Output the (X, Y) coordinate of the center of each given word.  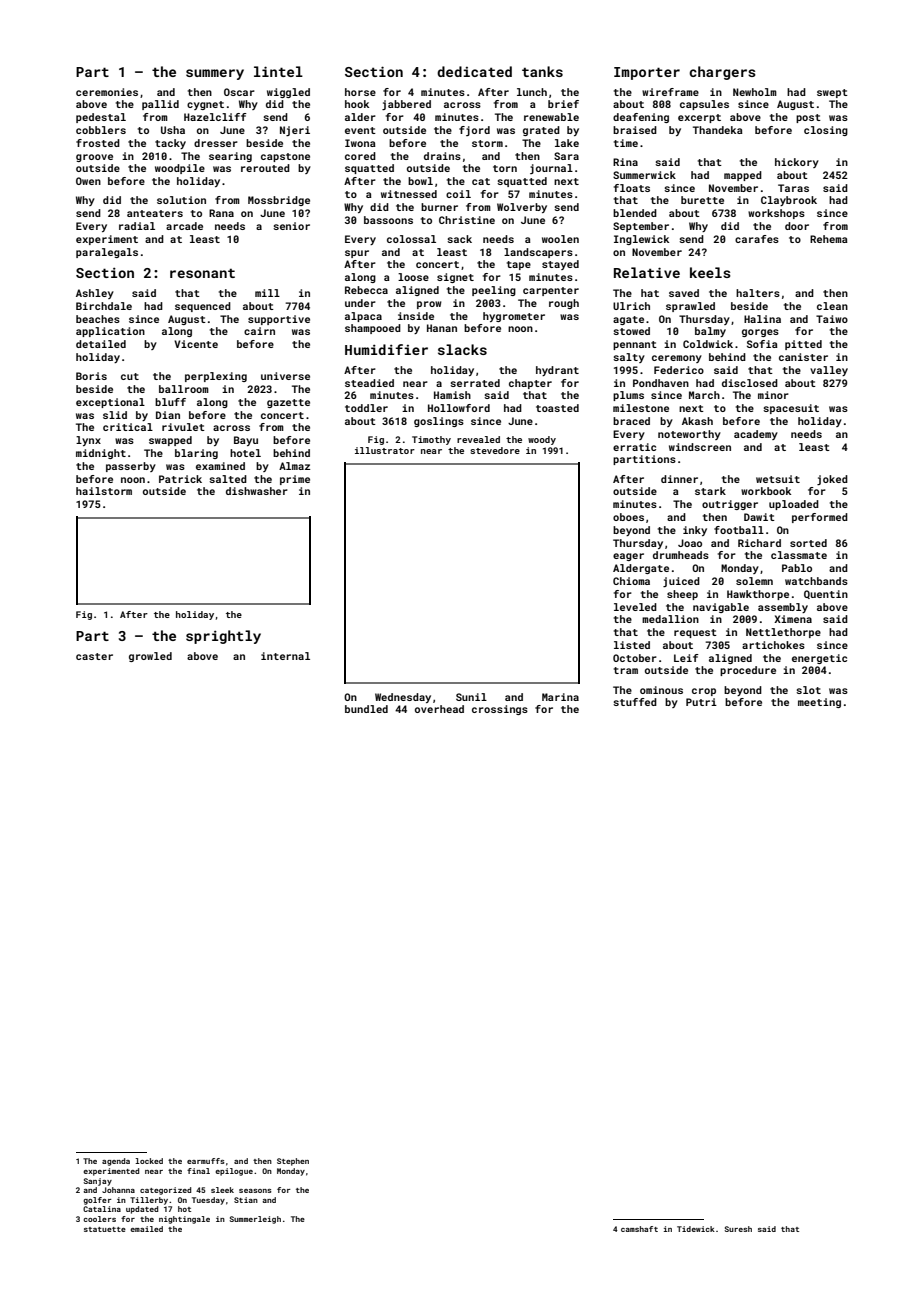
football (739, 530)
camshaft (639, 1229)
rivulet (183, 427)
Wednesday (403, 698)
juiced (681, 582)
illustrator (385, 450)
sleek (222, 1190)
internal (285, 656)
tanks (542, 71)
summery (215, 74)
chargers (722, 73)
